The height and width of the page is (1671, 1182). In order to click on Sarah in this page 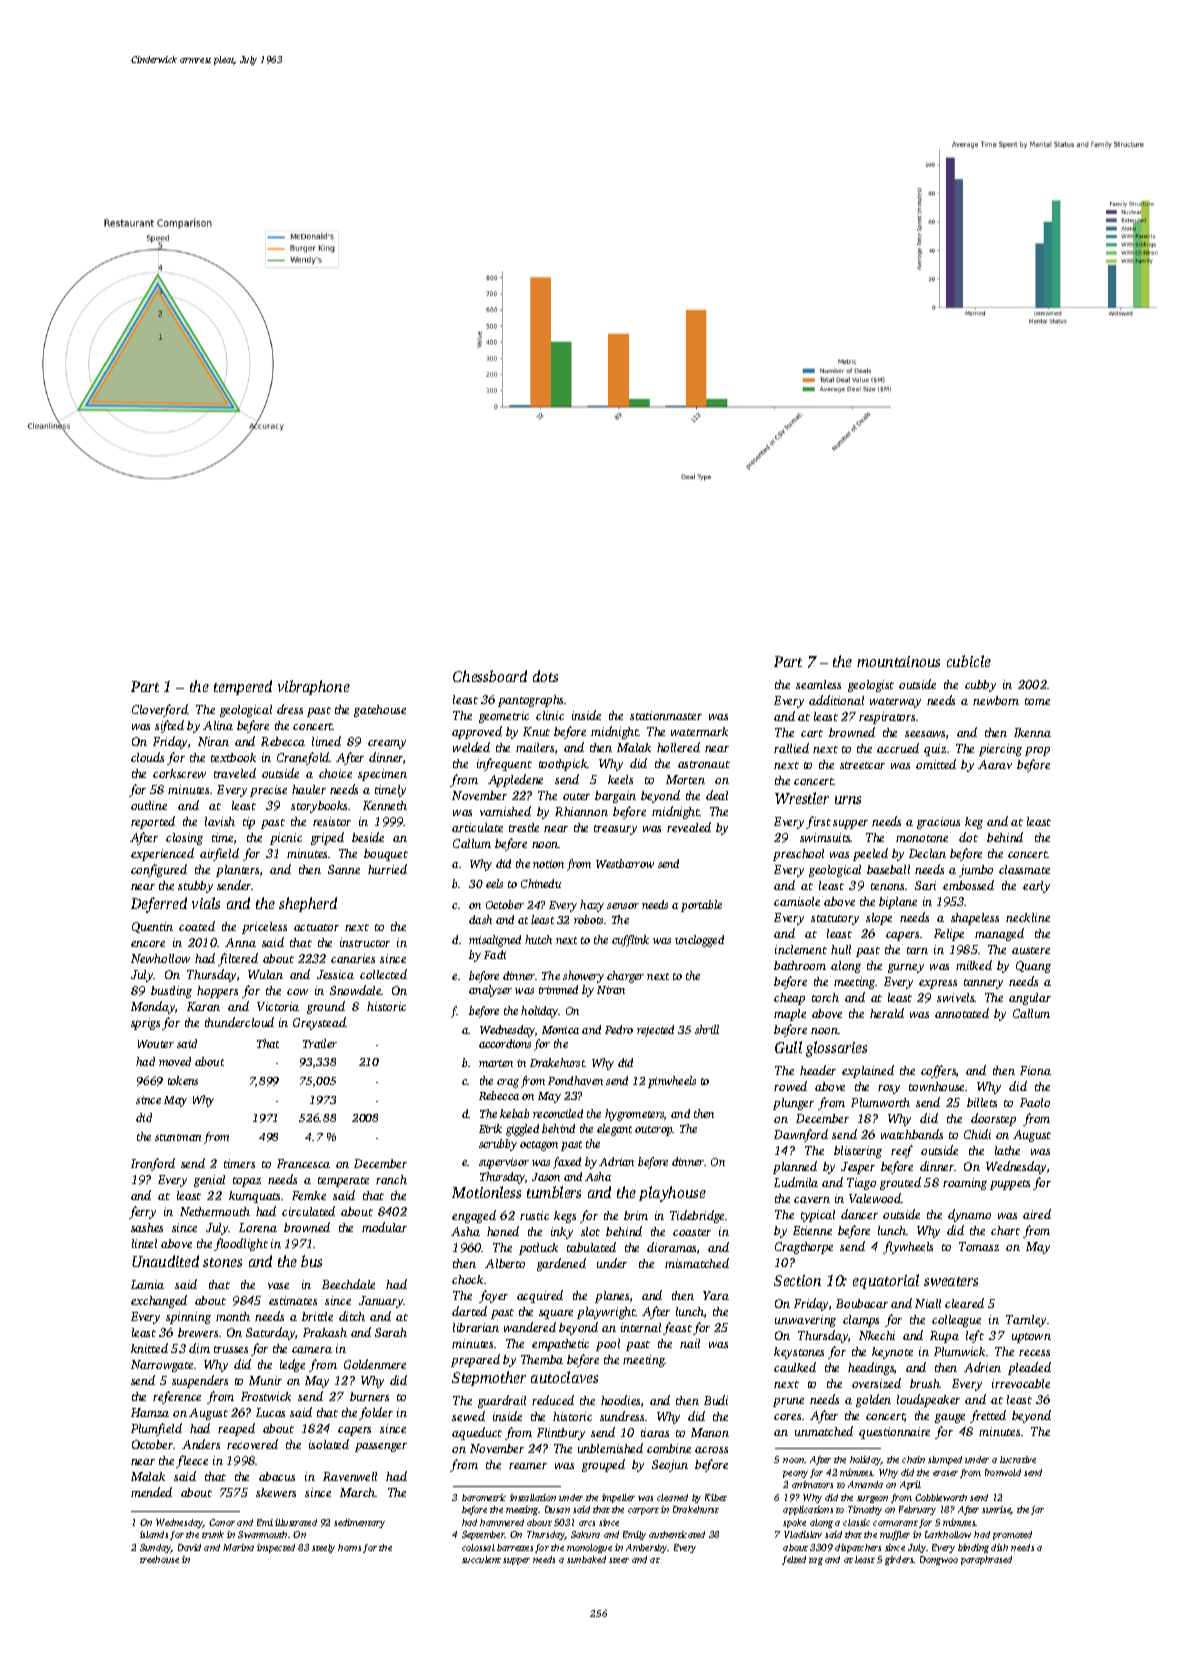, I will do `click(391, 1332)`.
